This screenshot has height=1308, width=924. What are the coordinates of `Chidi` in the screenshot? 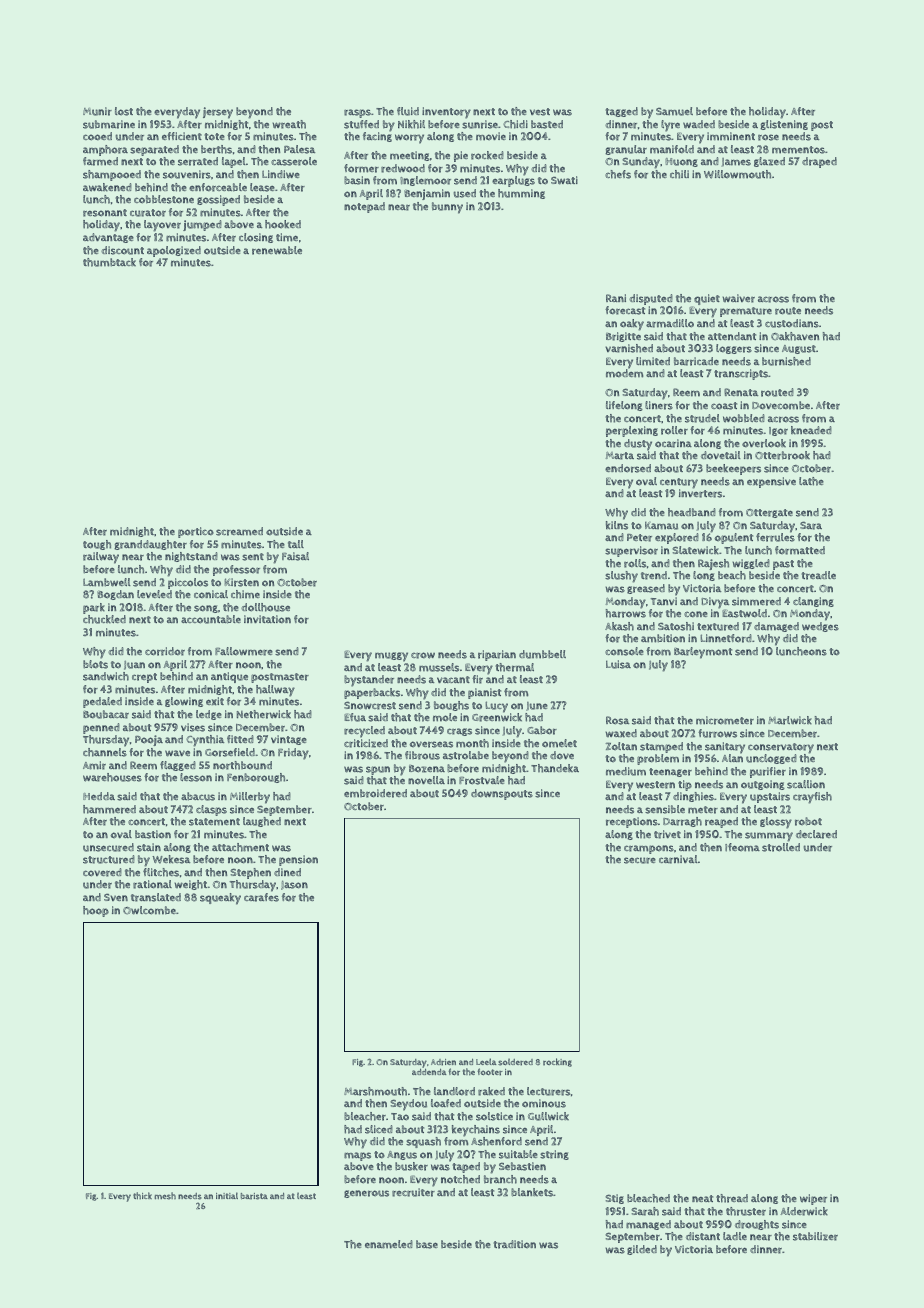 It's located at (515, 124).
